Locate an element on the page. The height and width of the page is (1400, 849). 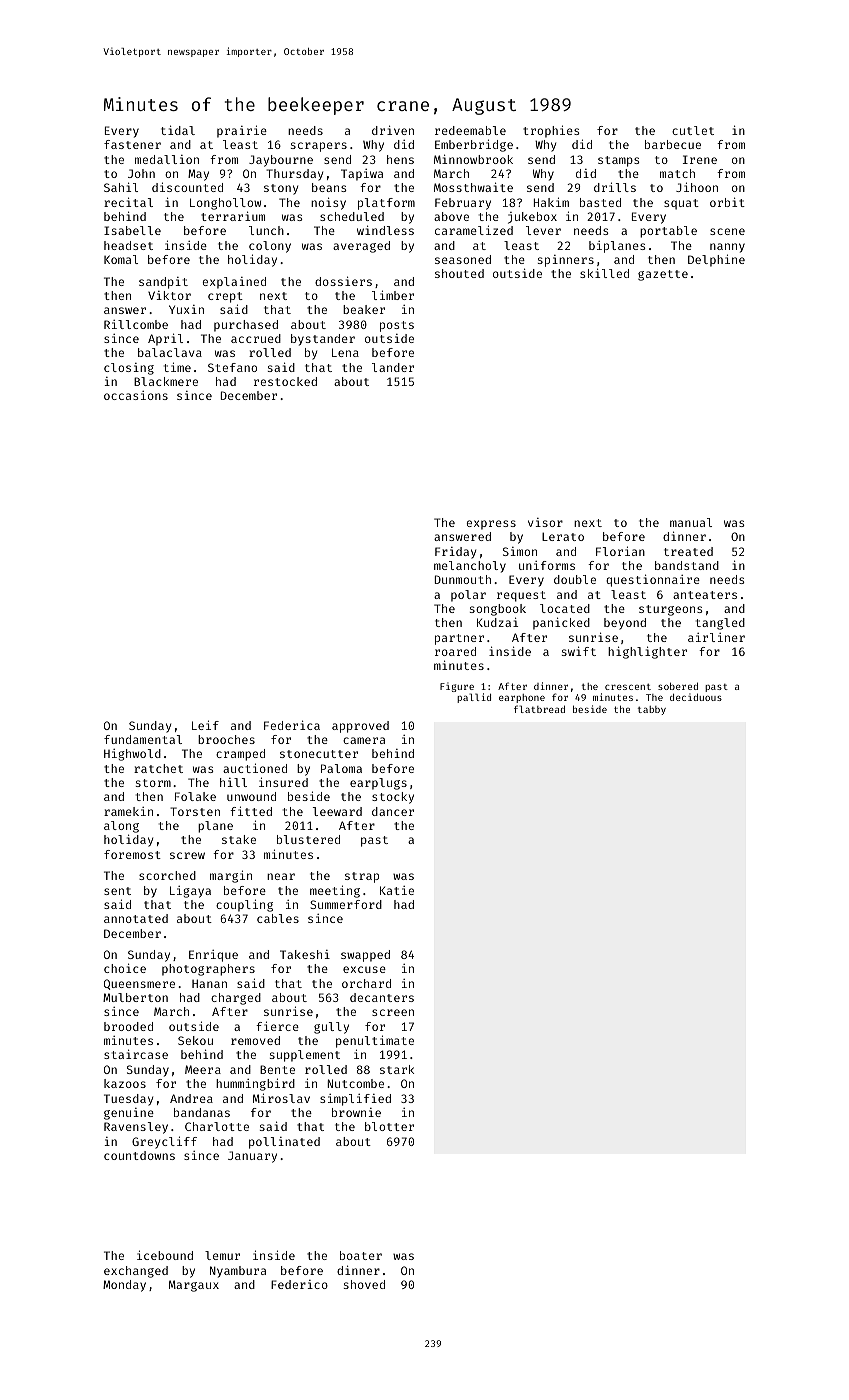
ramekin is located at coordinates (128, 811).
